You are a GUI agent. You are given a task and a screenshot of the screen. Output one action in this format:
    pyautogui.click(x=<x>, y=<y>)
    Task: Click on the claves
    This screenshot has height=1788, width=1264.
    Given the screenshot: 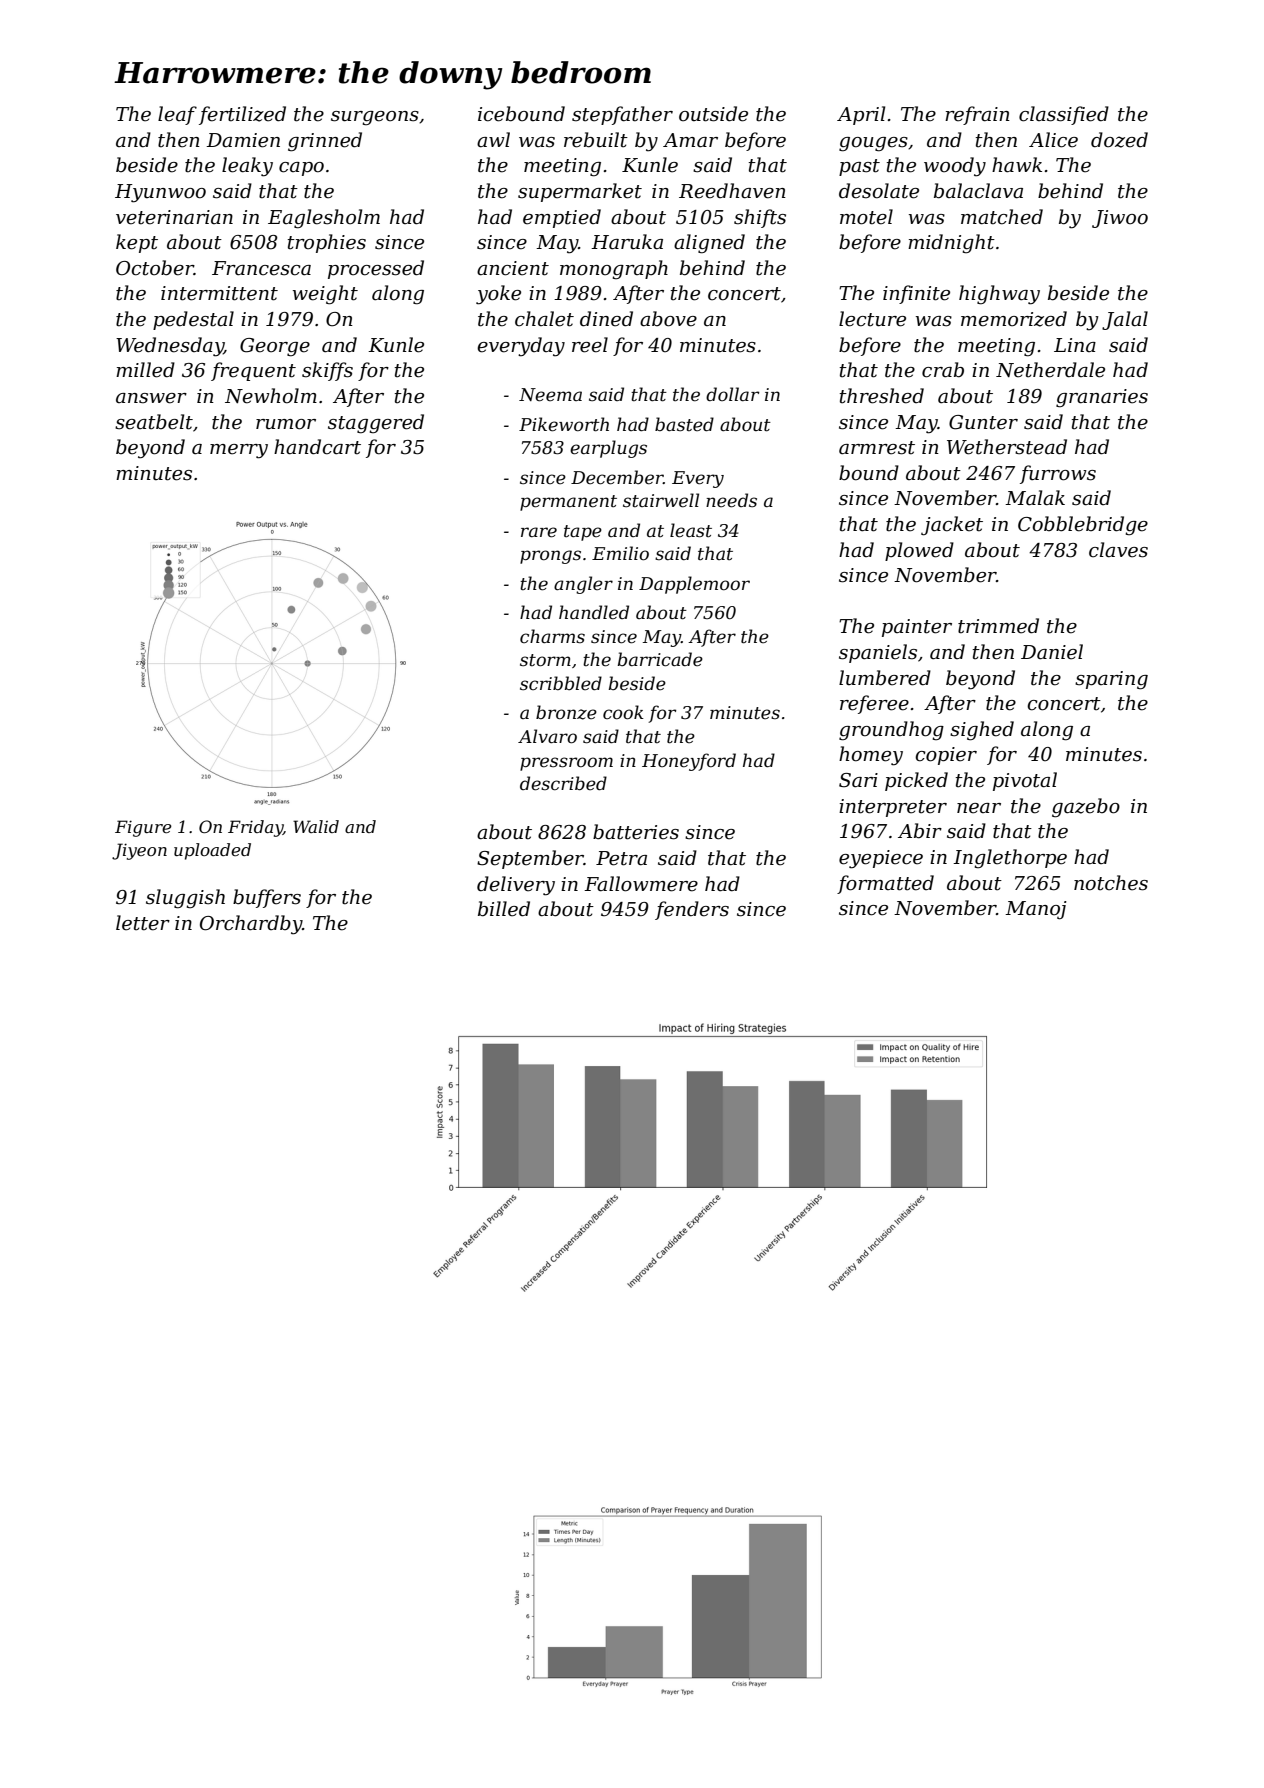 What is the action you would take?
    pyautogui.click(x=1118, y=550)
